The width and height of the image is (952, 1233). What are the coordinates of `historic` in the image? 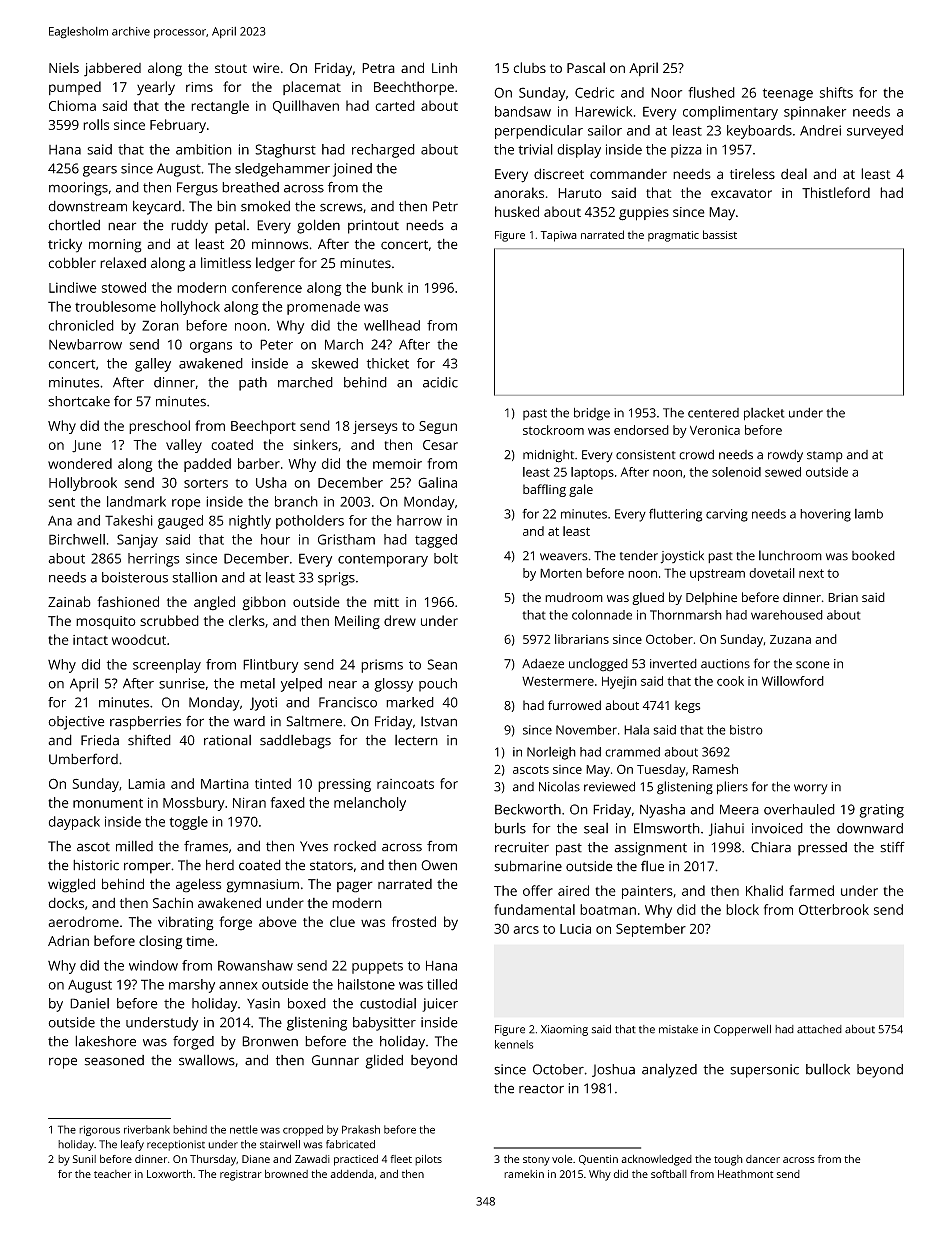 It's located at (96, 865).
